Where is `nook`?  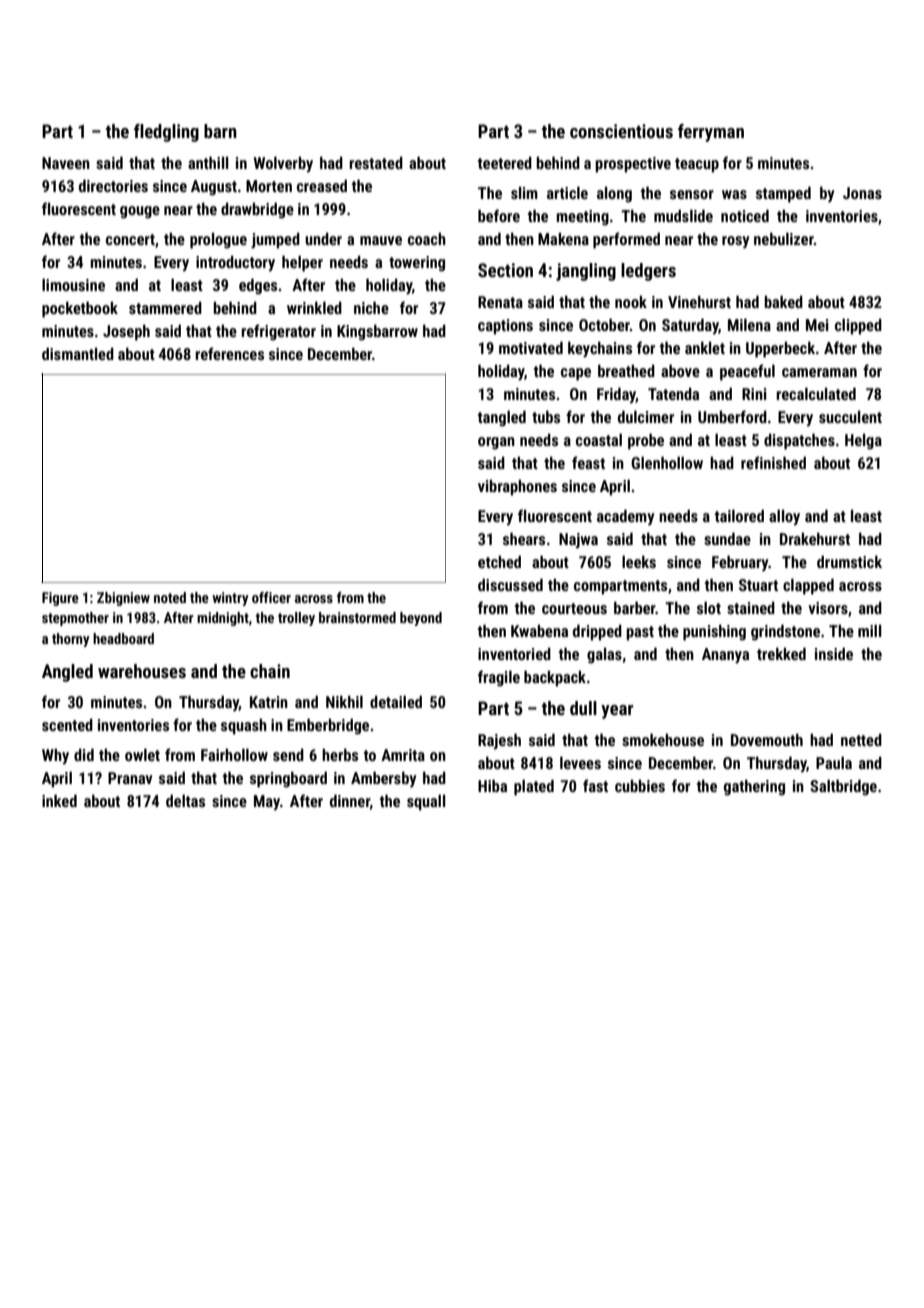
nook is located at coordinates (631, 301).
